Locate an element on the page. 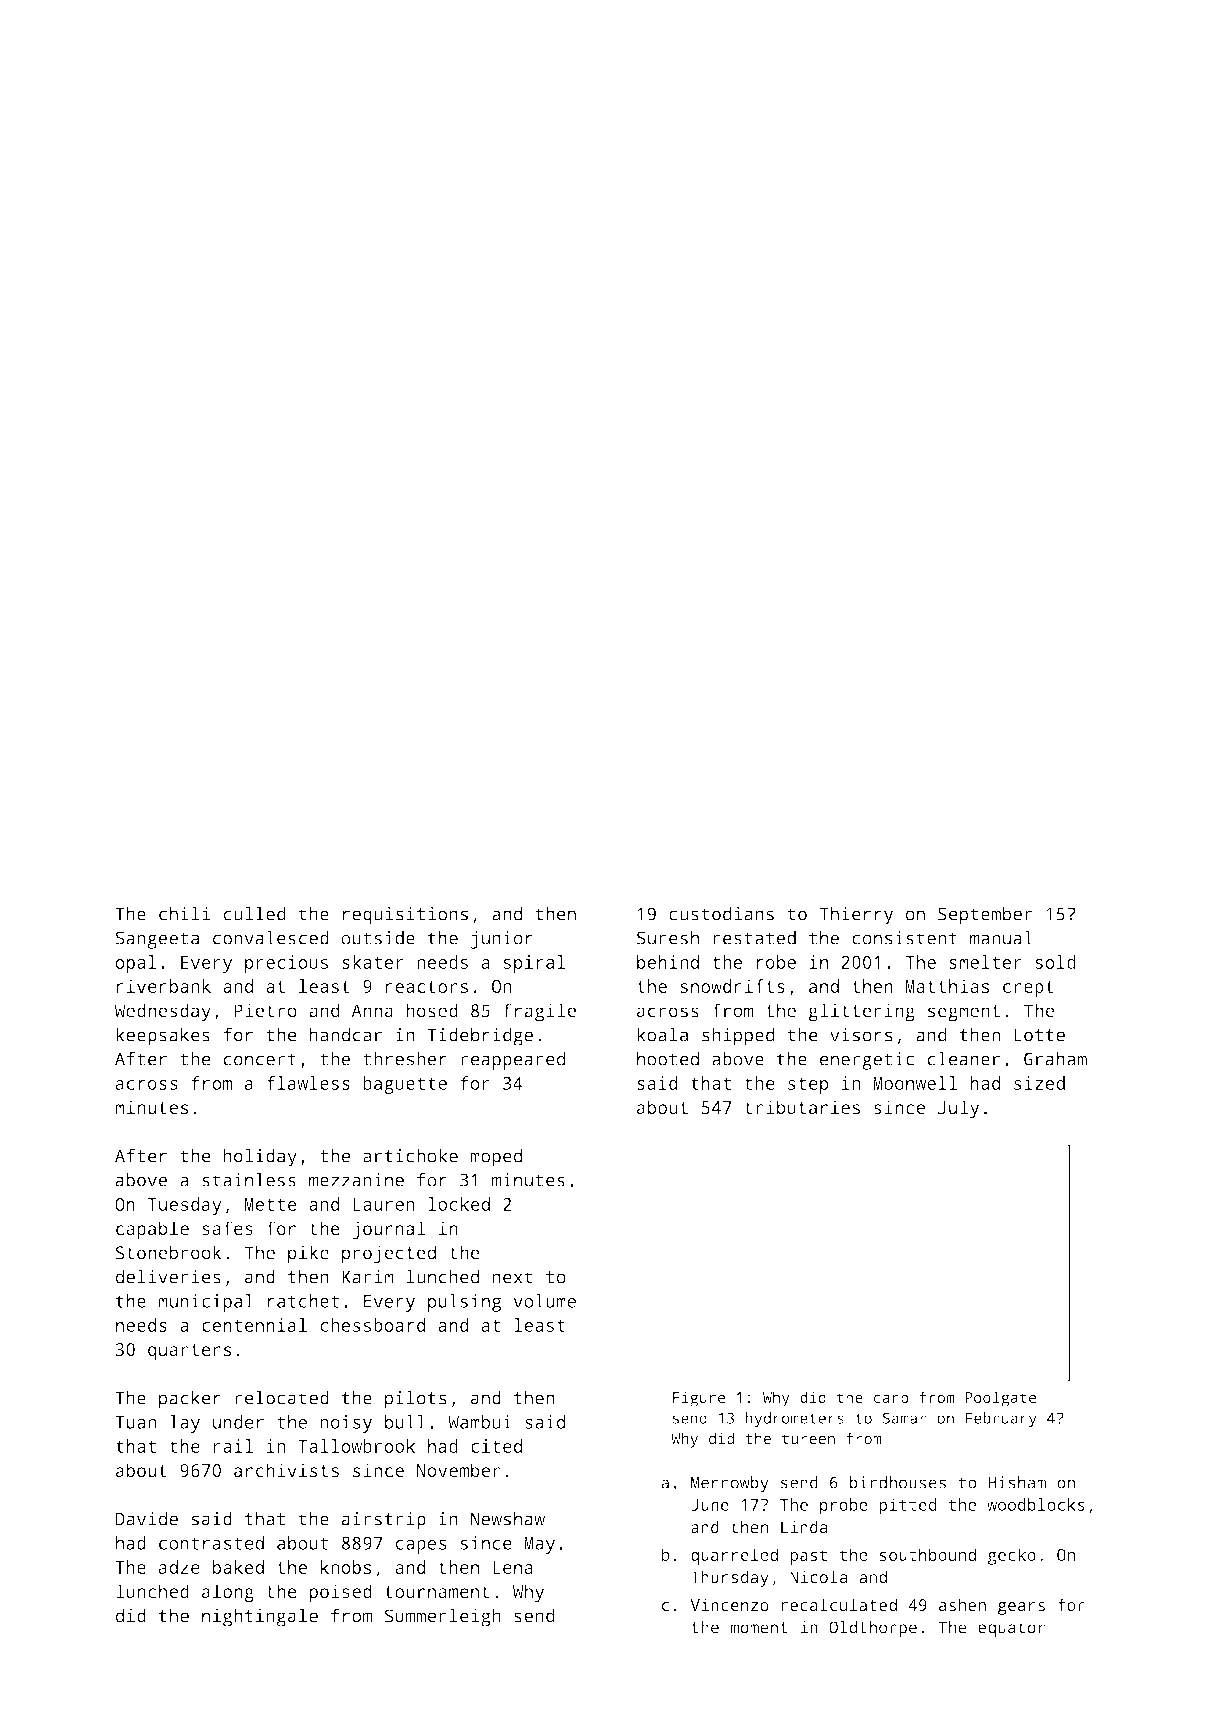 The width and height of the document is (1220, 1725). shipped is located at coordinates (738, 1036).
